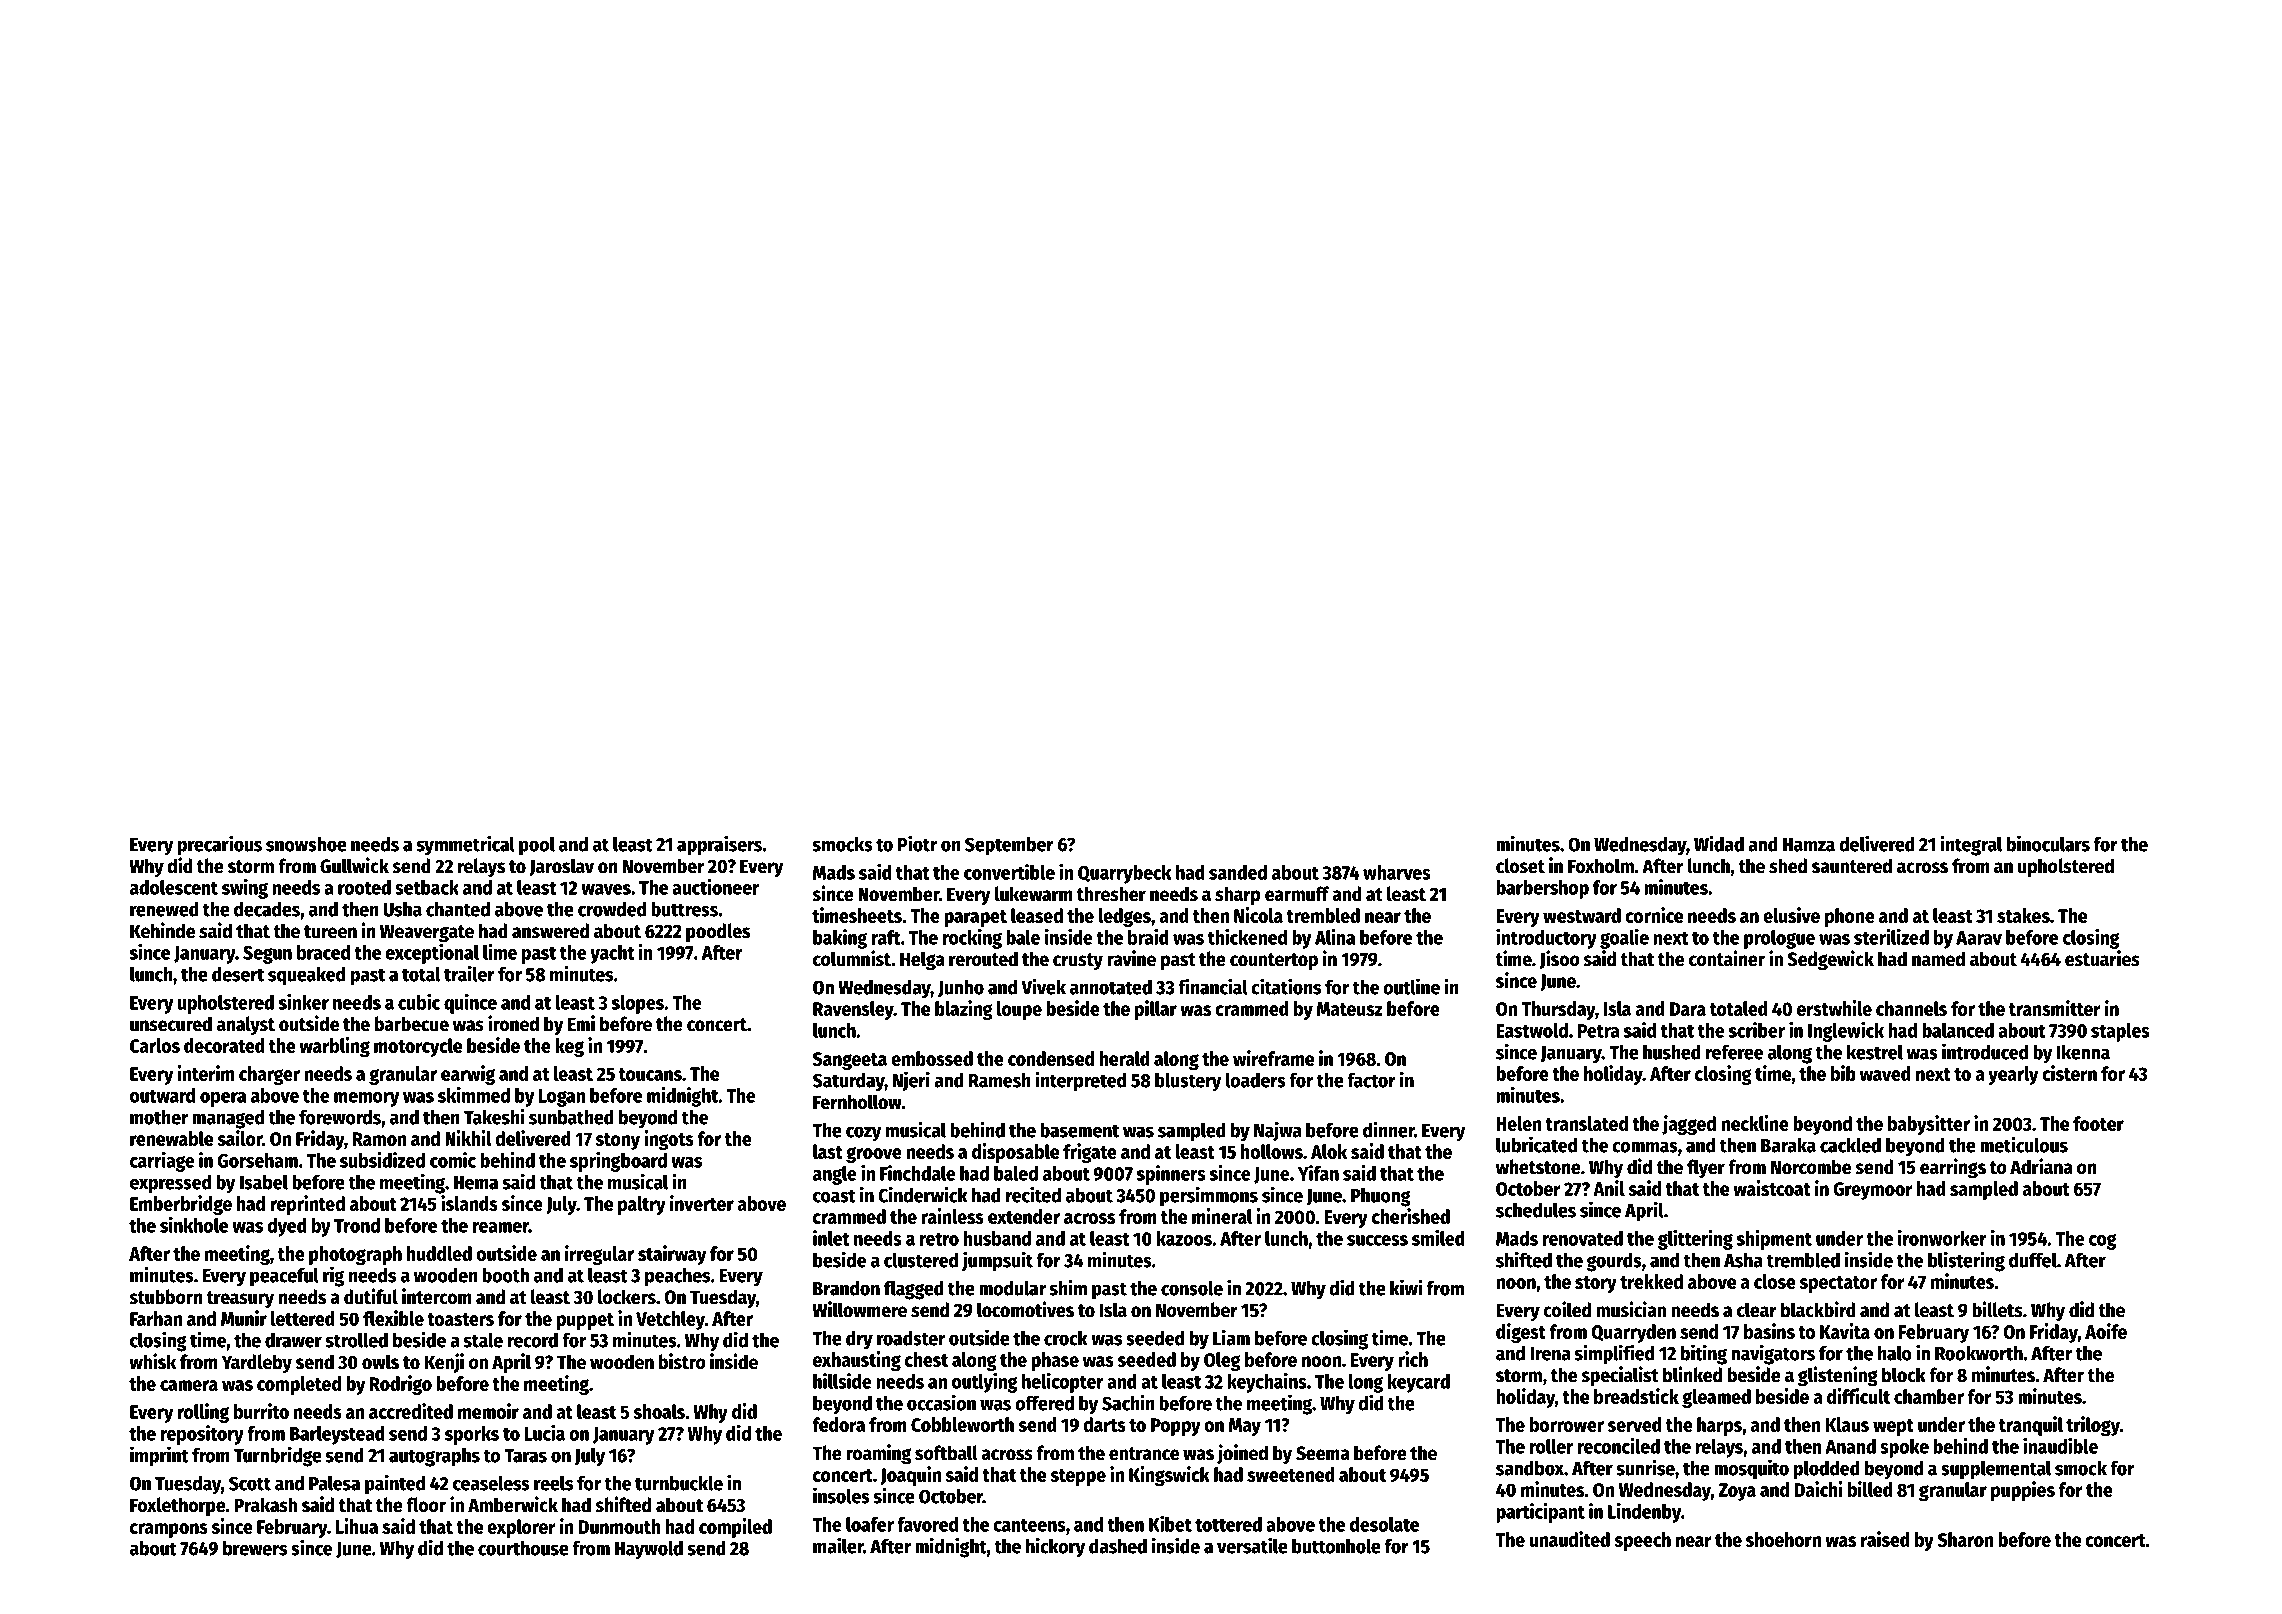  I want to click on earwig, so click(468, 1075).
